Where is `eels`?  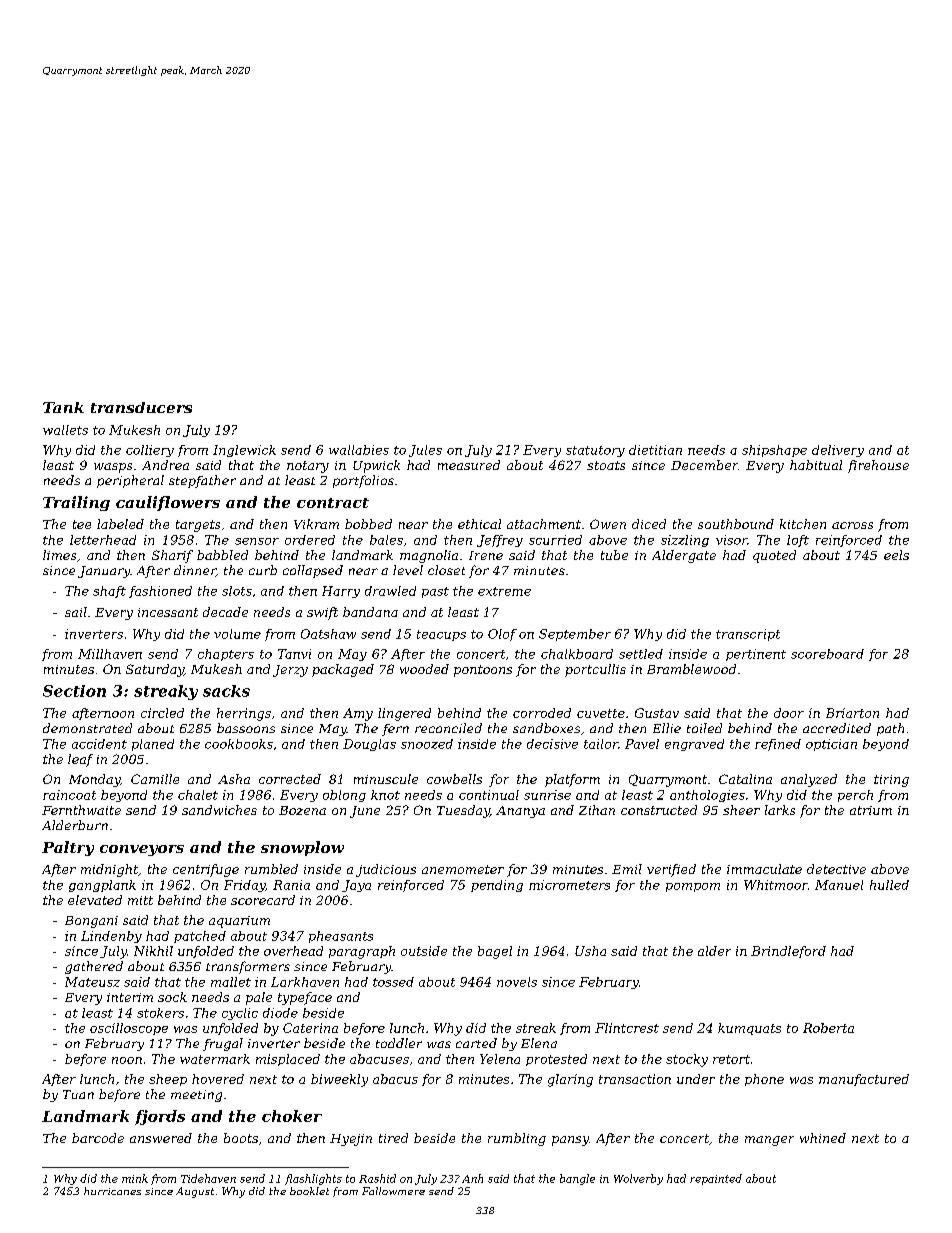
eels is located at coordinates (896, 555).
